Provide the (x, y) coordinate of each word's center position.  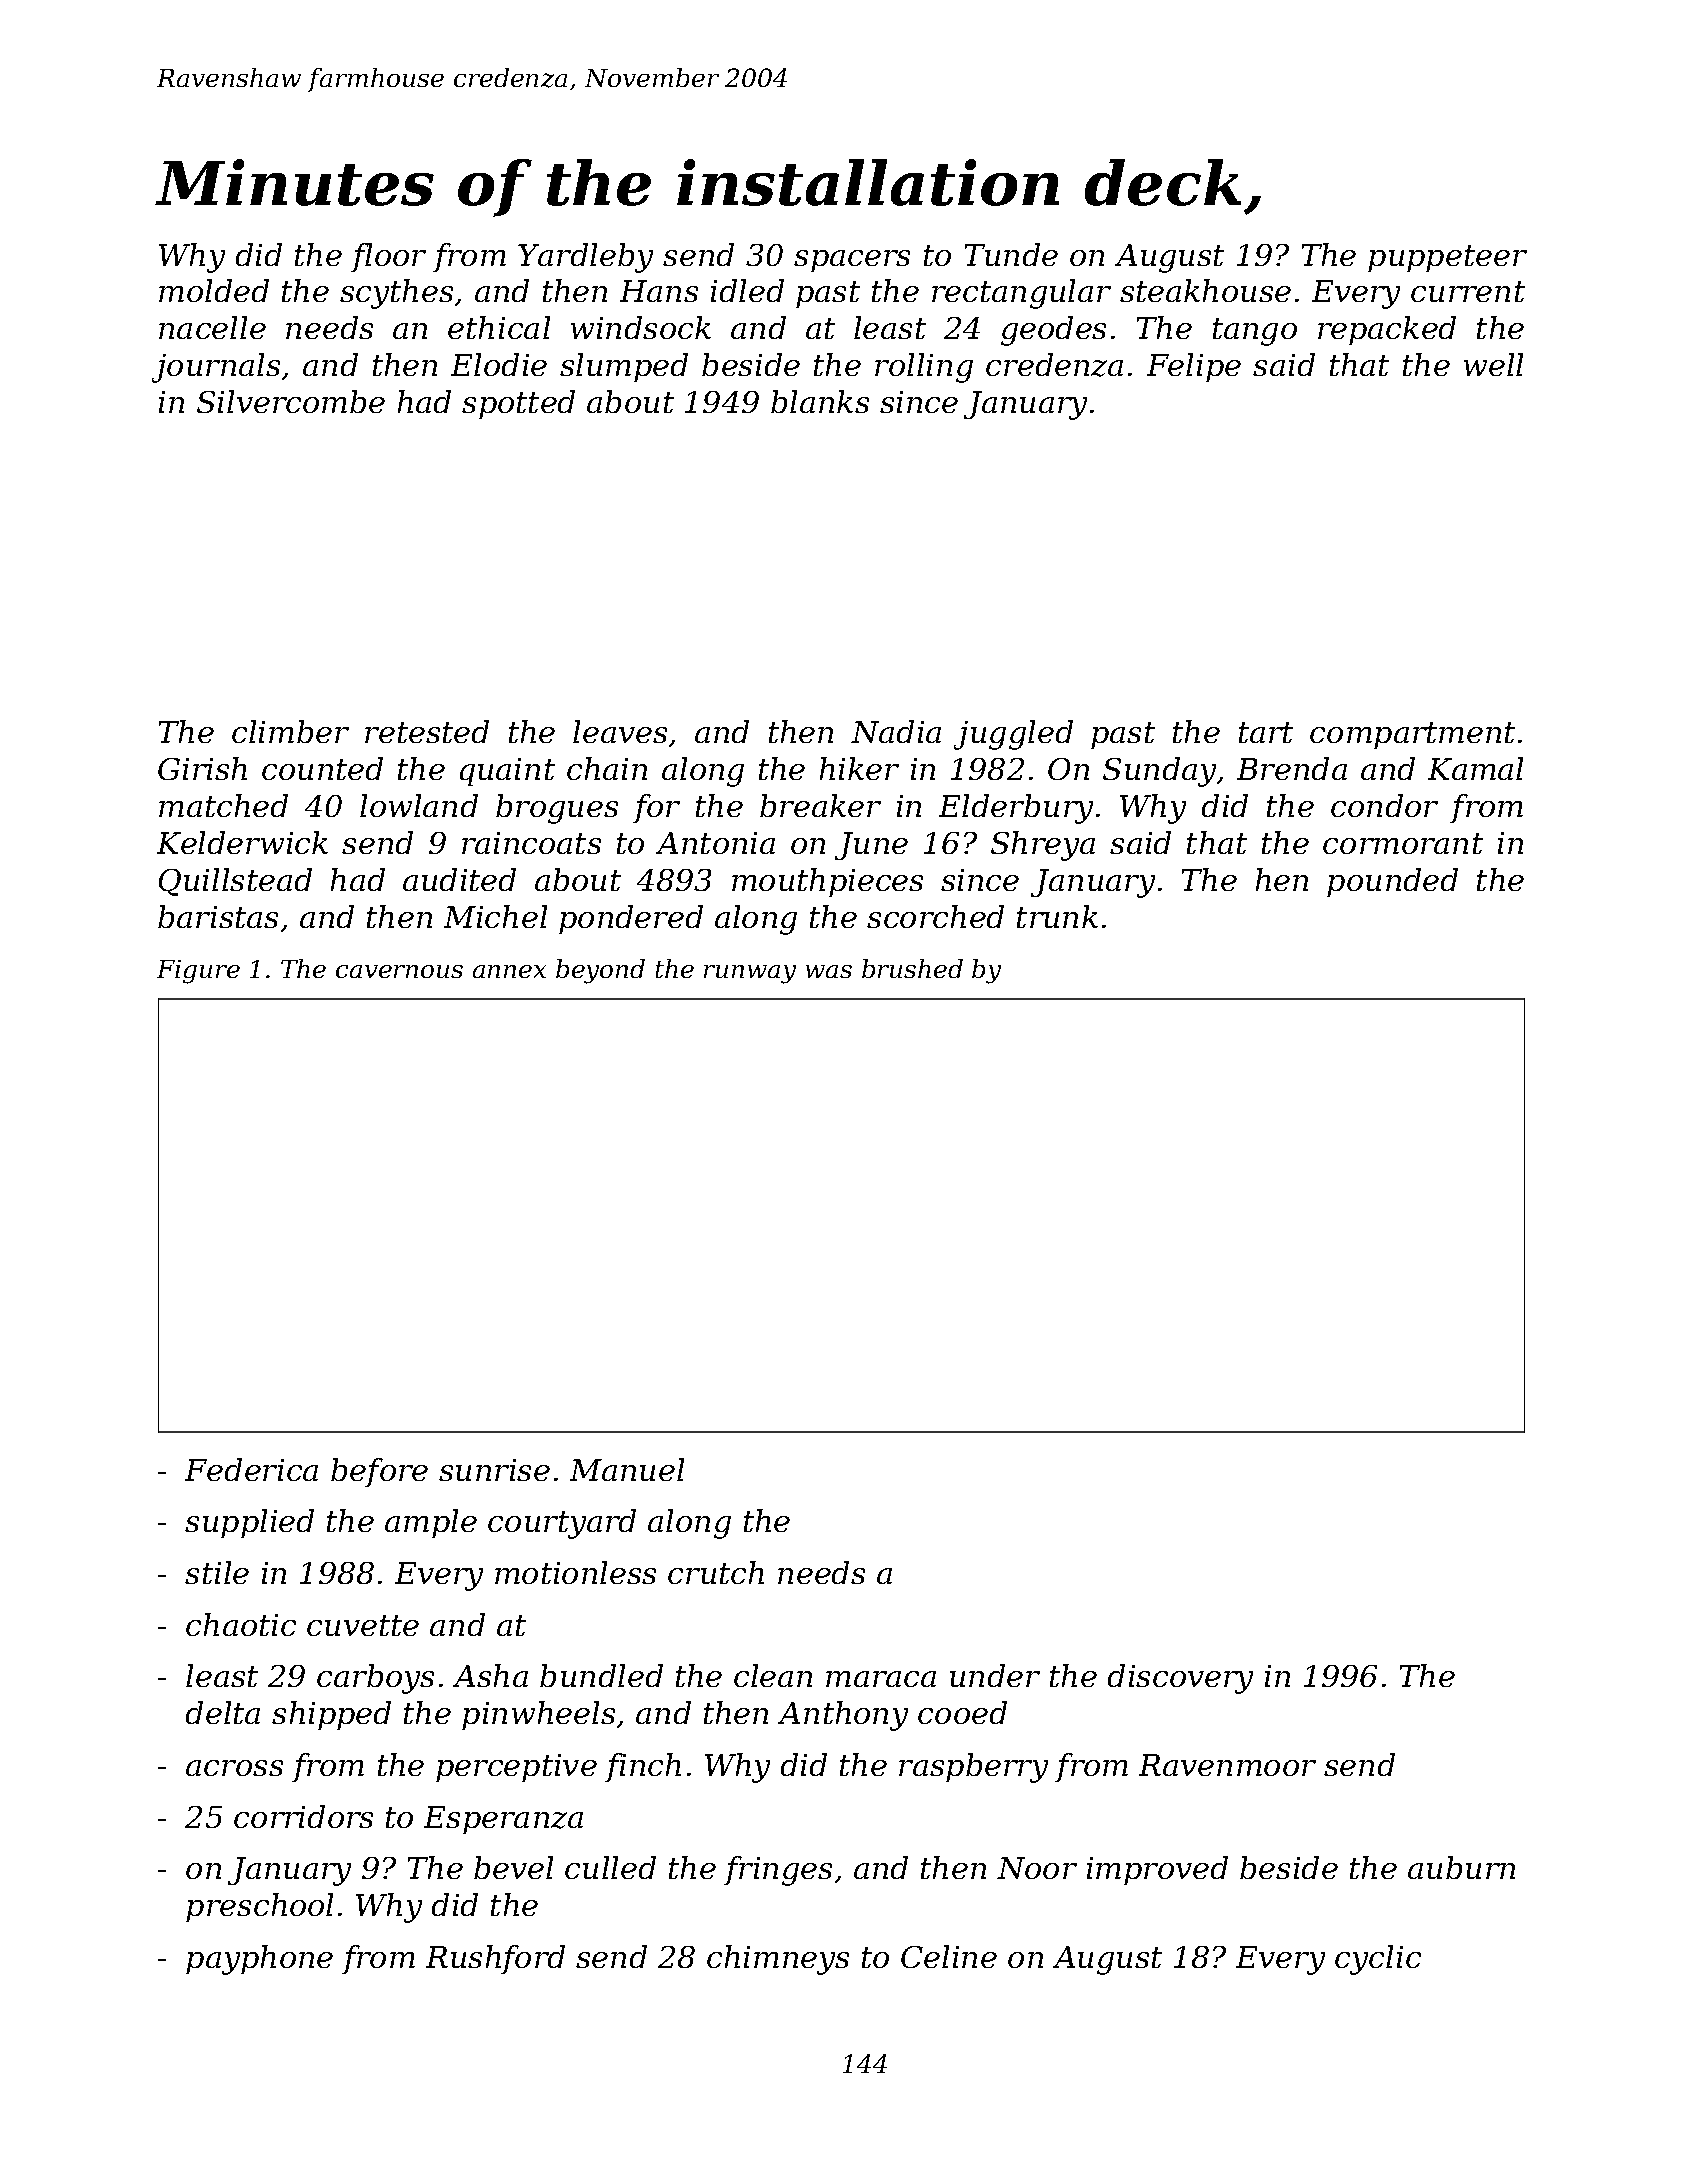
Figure (198, 972)
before (379, 1472)
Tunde (1011, 254)
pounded (1392, 882)
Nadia (896, 731)
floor (388, 257)
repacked (1387, 330)
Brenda (1292, 768)
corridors (303, 1816)
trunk (1057, 916)
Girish (202, 768)
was (829, 971)
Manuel (627, 1469)
